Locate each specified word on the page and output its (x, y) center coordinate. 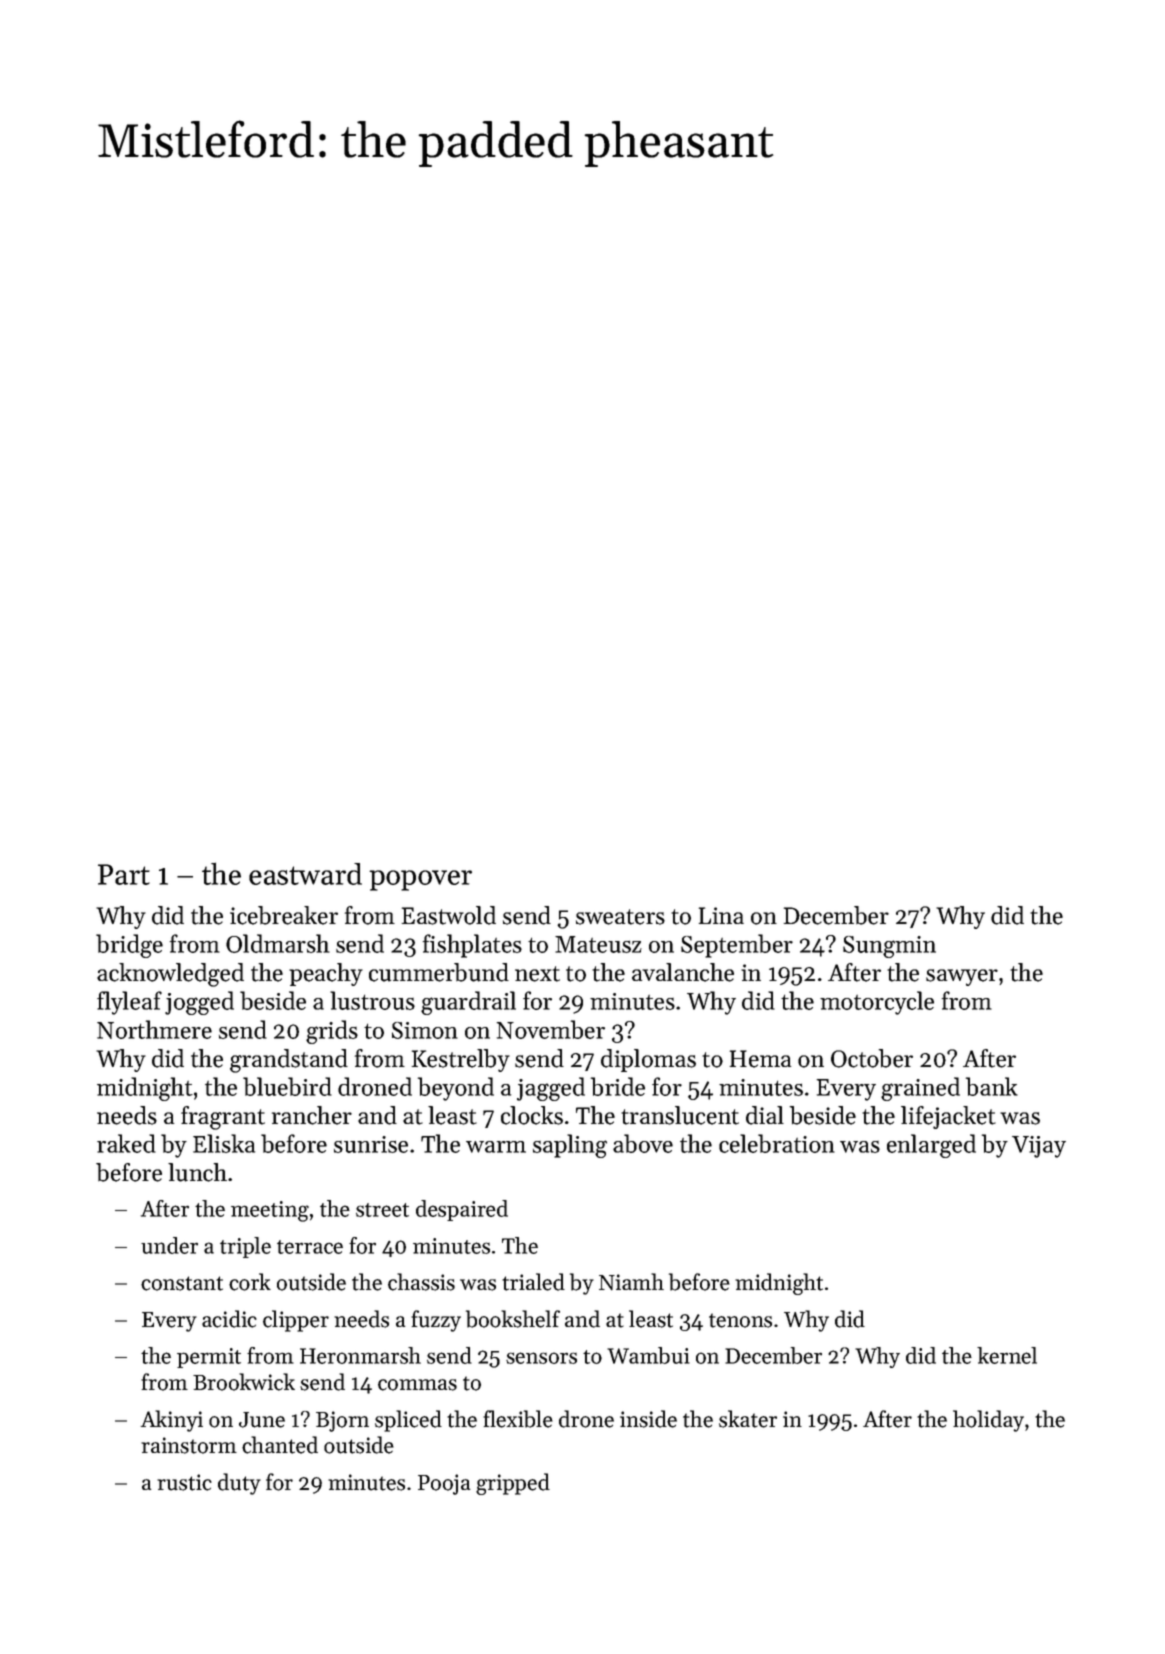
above (643, 1143)
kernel (1007, 1355)
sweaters (620, 917)
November (551, 1029)
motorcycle (877, 1003)
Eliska (224, 1143)
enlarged (931, 1146)
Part (124, 874)
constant (182, 1283)
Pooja (444, 1484)
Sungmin (889, 947)
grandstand (289, 1061)
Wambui (648, 1355)
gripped (513, 1484)
